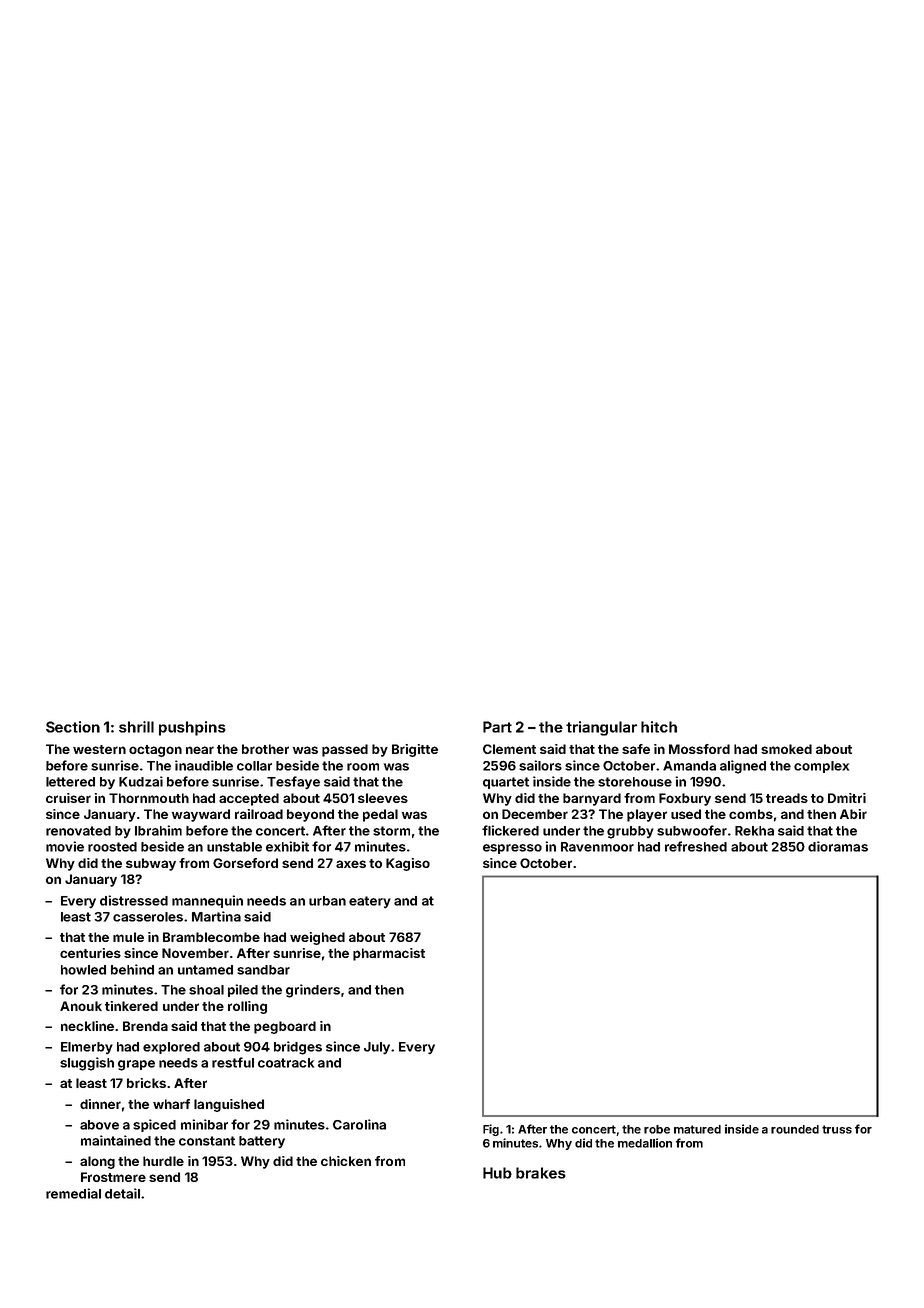 This page has height=1308, width=924. I want to click on shoal, so click(206, 990).
